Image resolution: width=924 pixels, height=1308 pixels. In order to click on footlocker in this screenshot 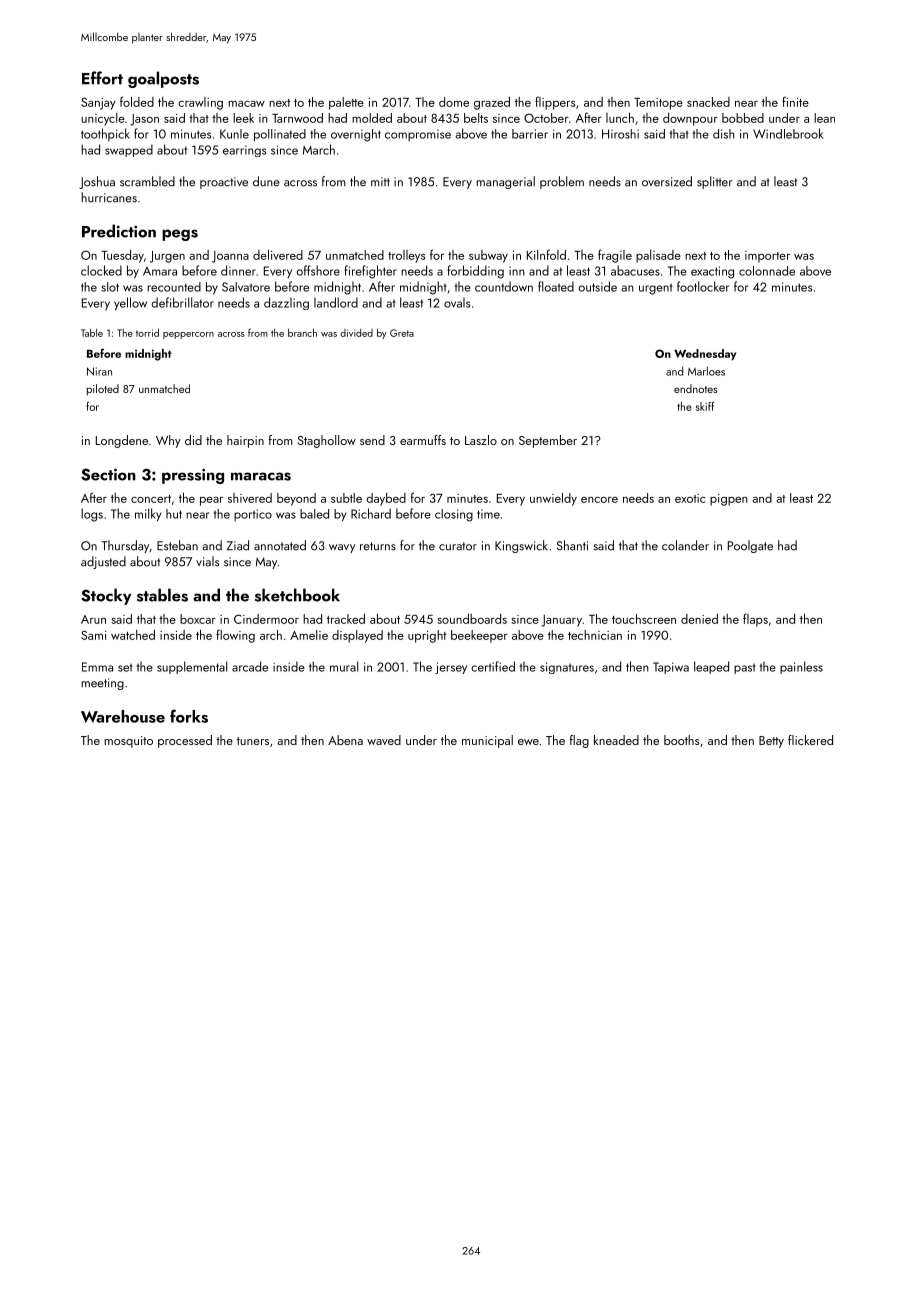, I will do `click(703, 286)`.
